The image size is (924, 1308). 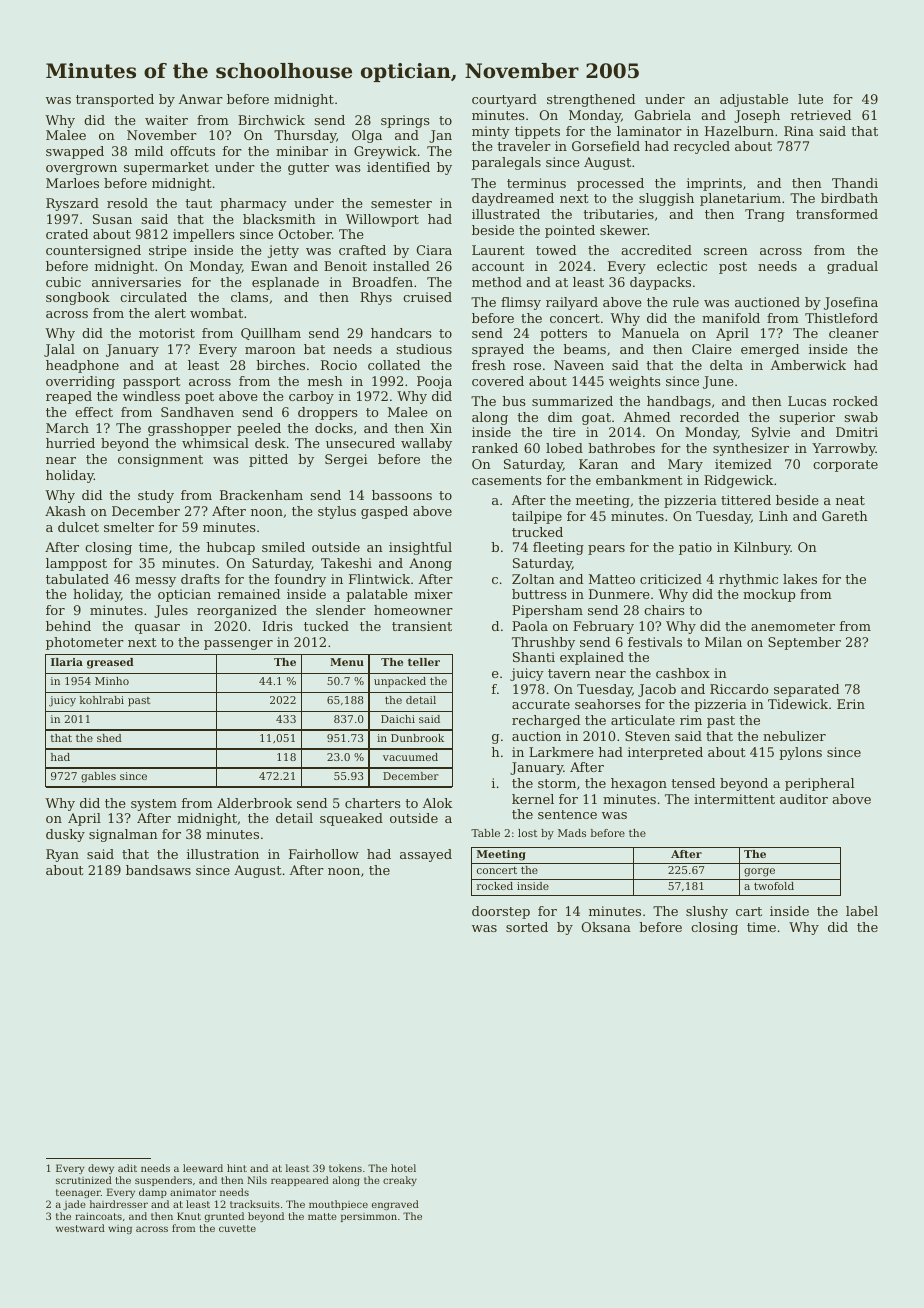 What do you see at coordinates (556, 250) in the screenshot?
I see `towed` at bounding box center [556, 250].
